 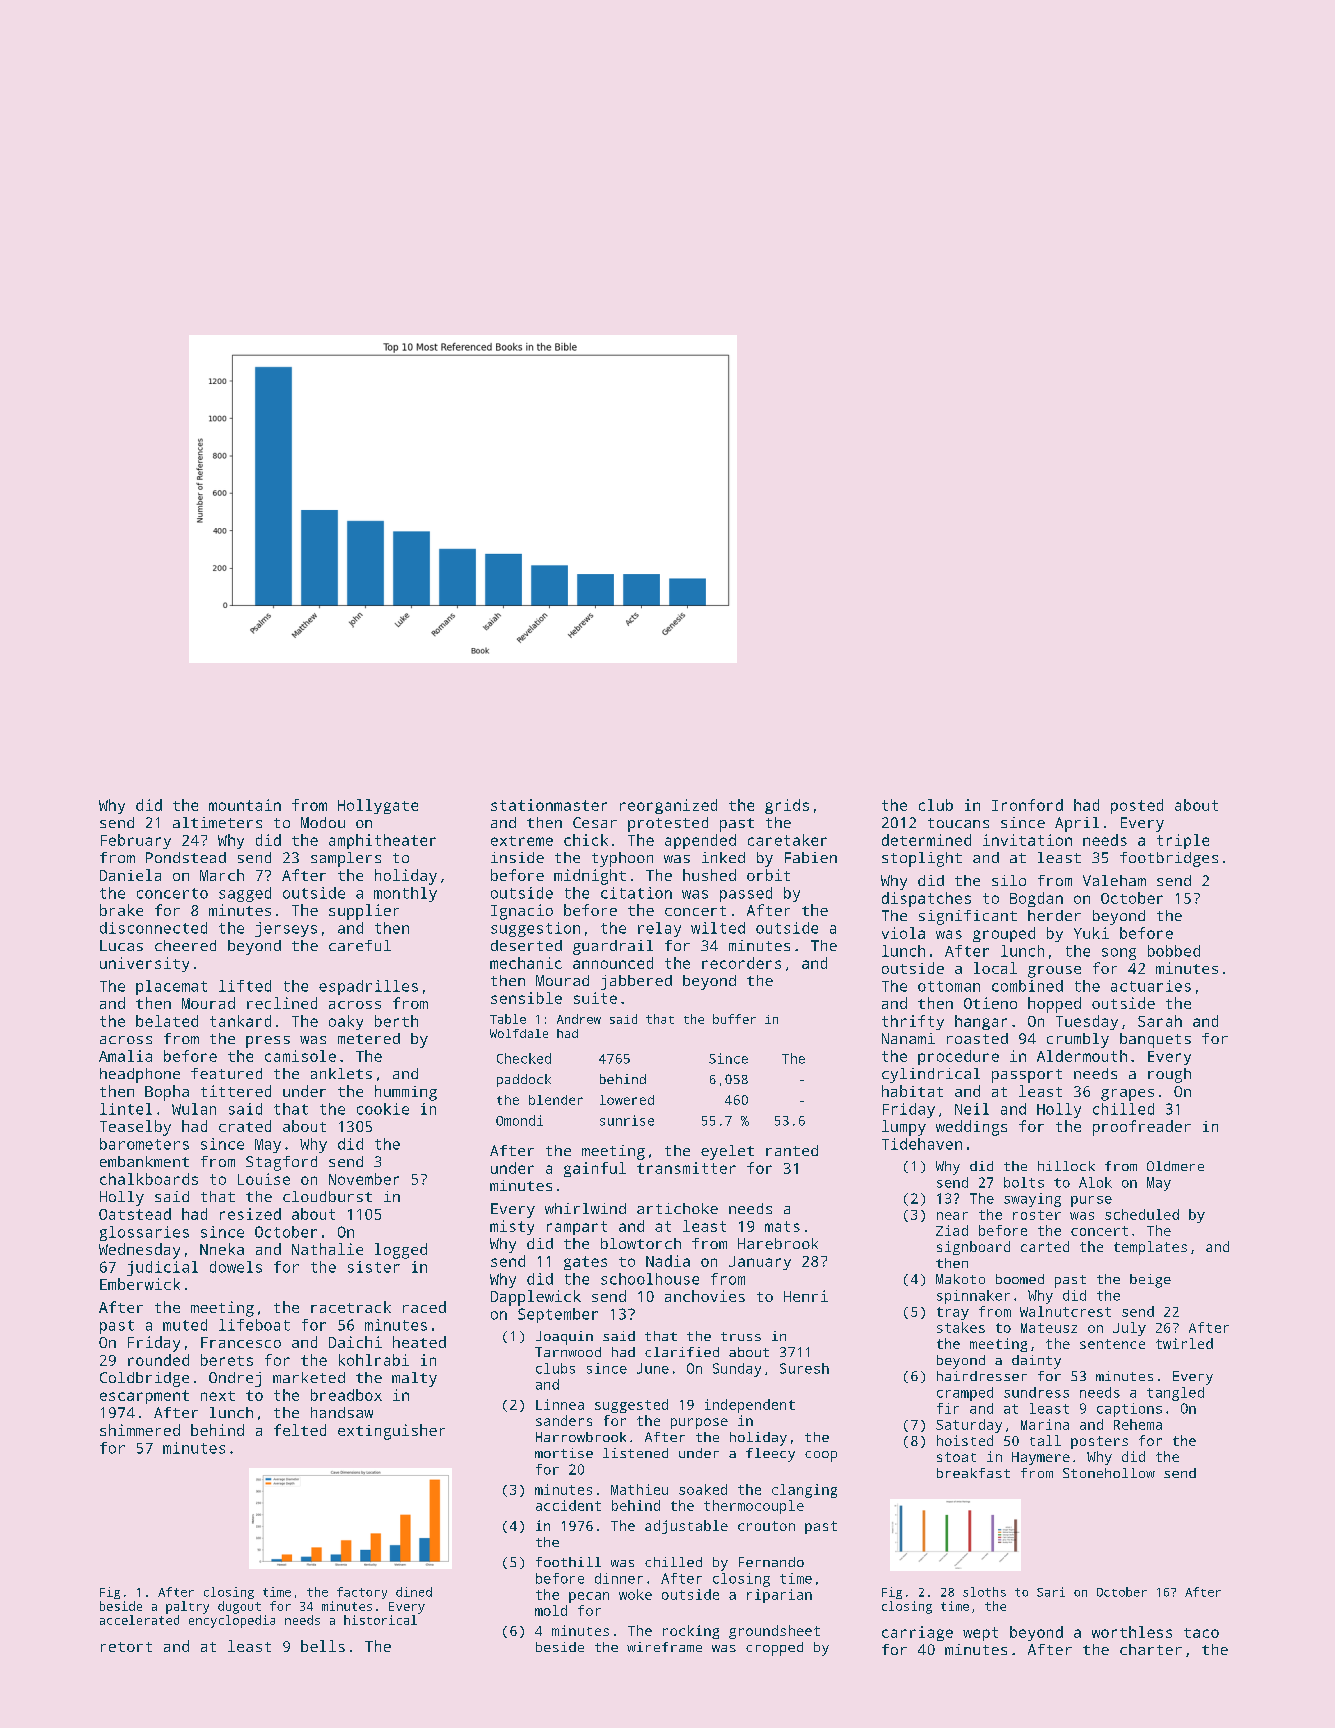 I want to click on Aldermouth, so click(x=1082, y=1056).
